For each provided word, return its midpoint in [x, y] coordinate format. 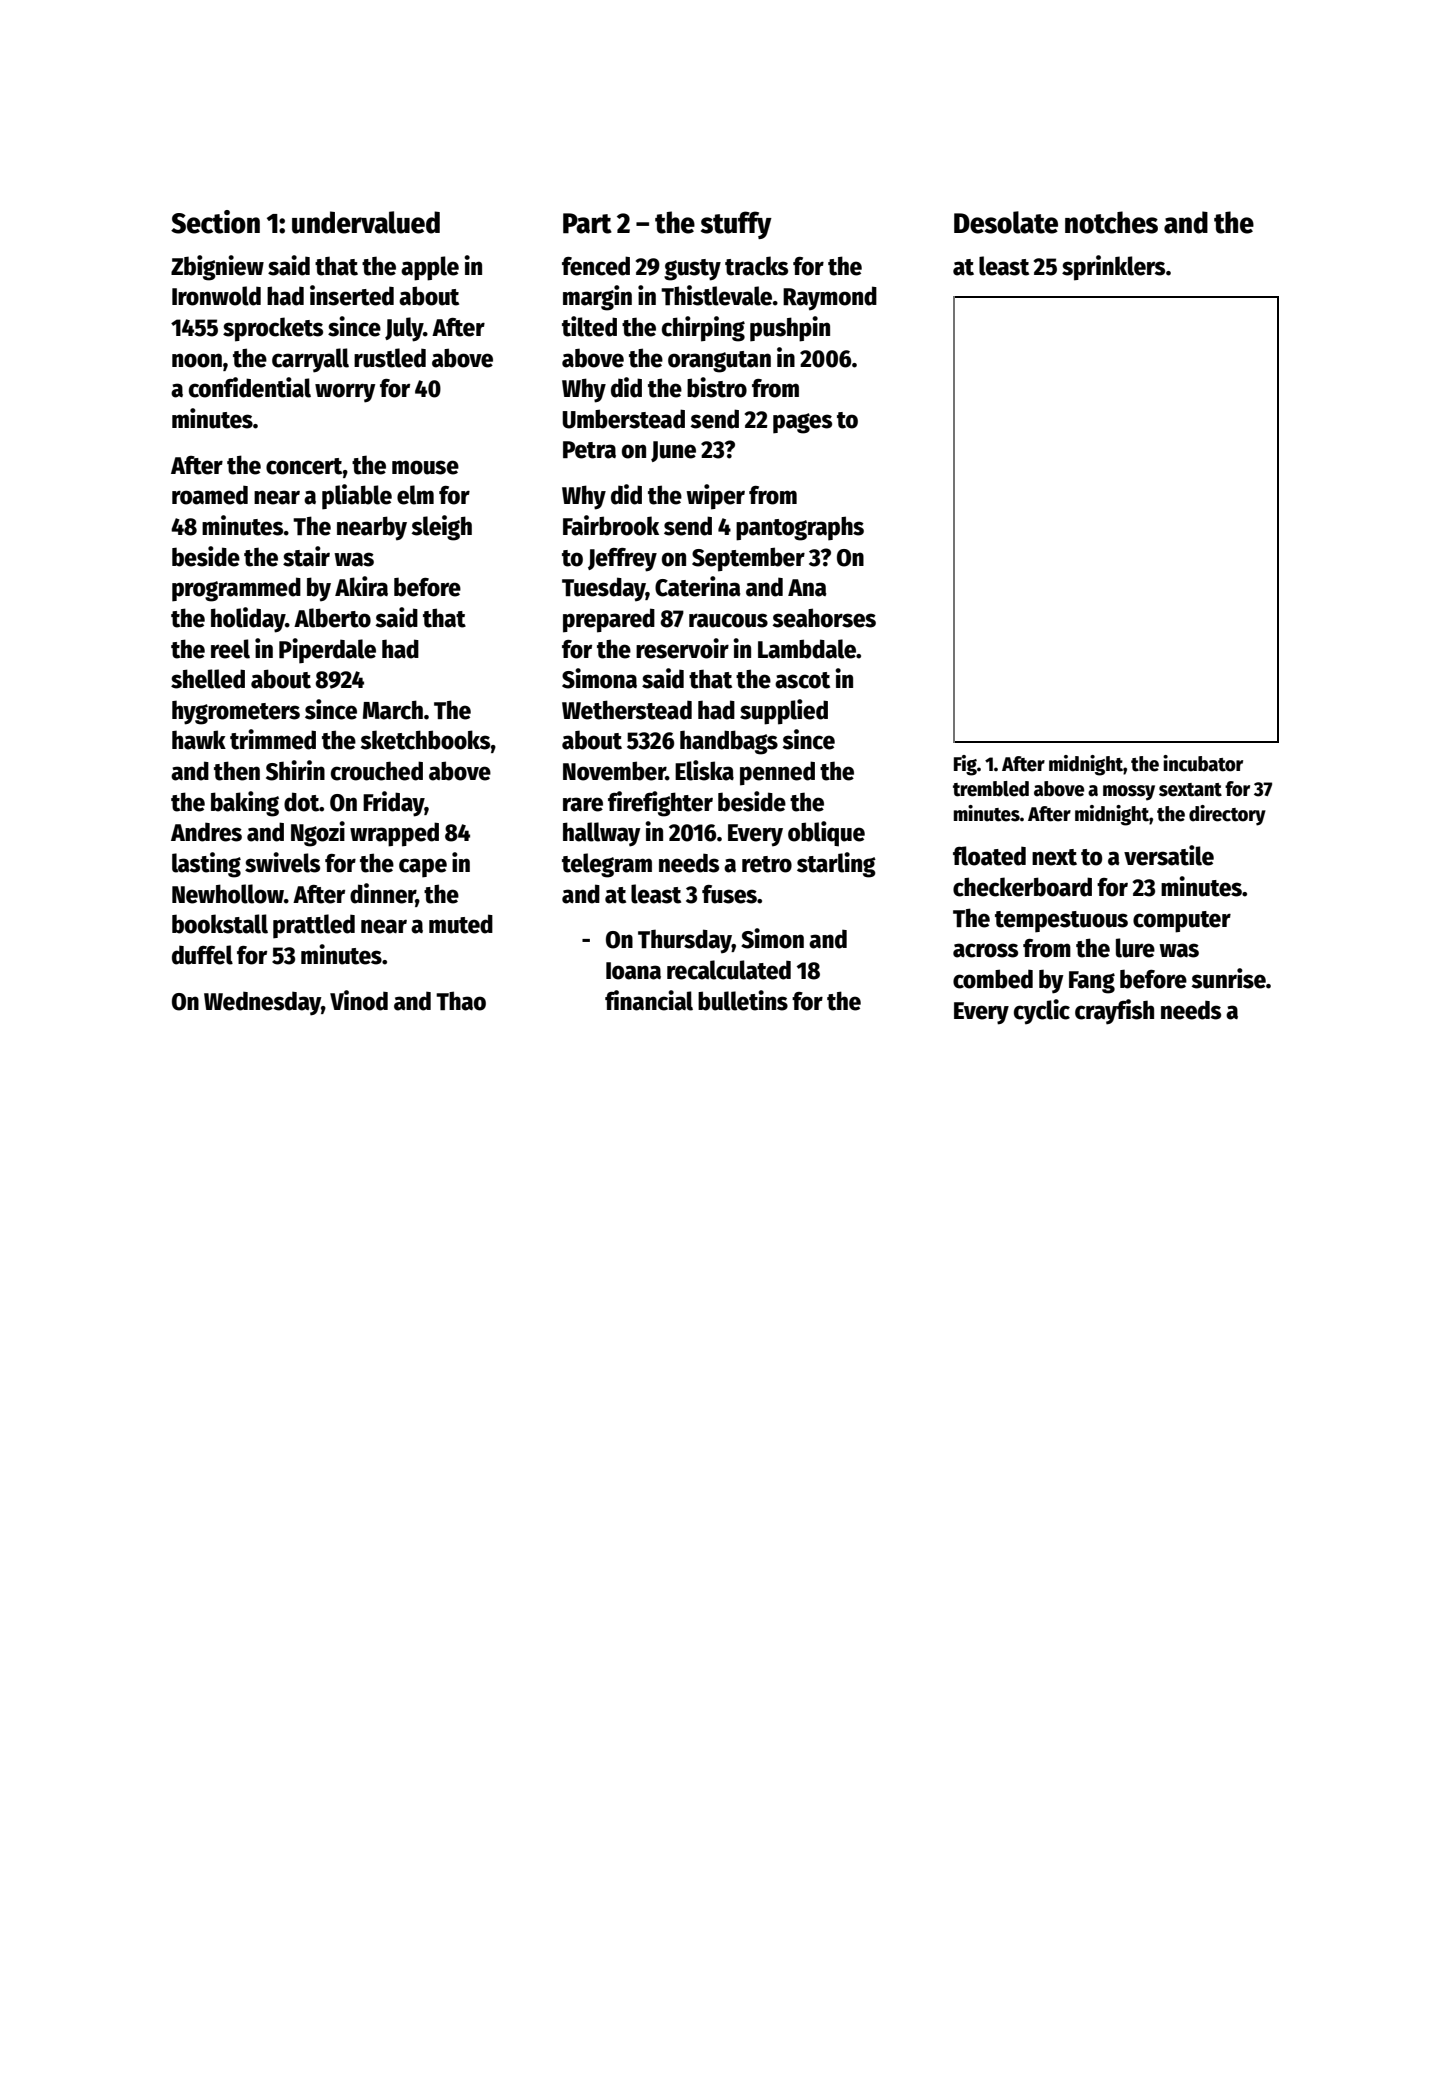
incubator [1203, 763]
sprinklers [1113, 268]
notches [1111, 222]
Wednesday [262, 1003]
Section [215, 222]
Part [587, 223]
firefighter [660, 804]
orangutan [719, 362]
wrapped [394, 834]
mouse [425, 467]
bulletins [743, 1000]
